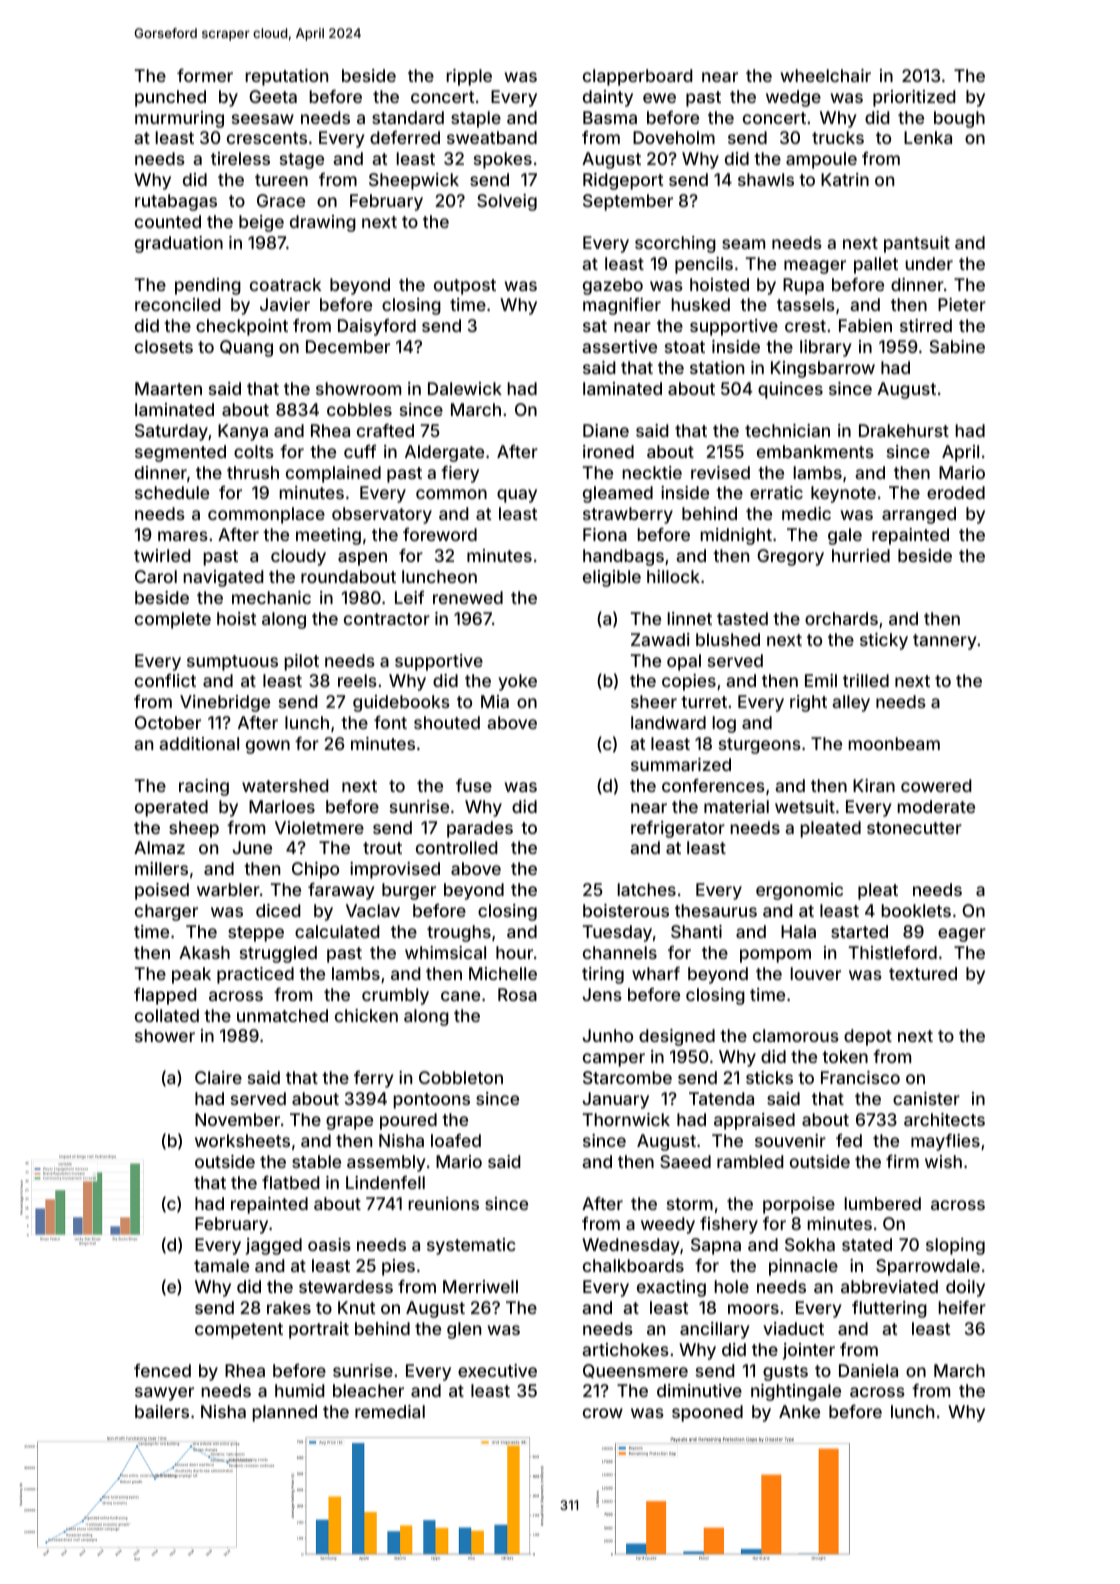  Describe the element at coordinates (328, 536) in the document. I see `meeting` at that location.
